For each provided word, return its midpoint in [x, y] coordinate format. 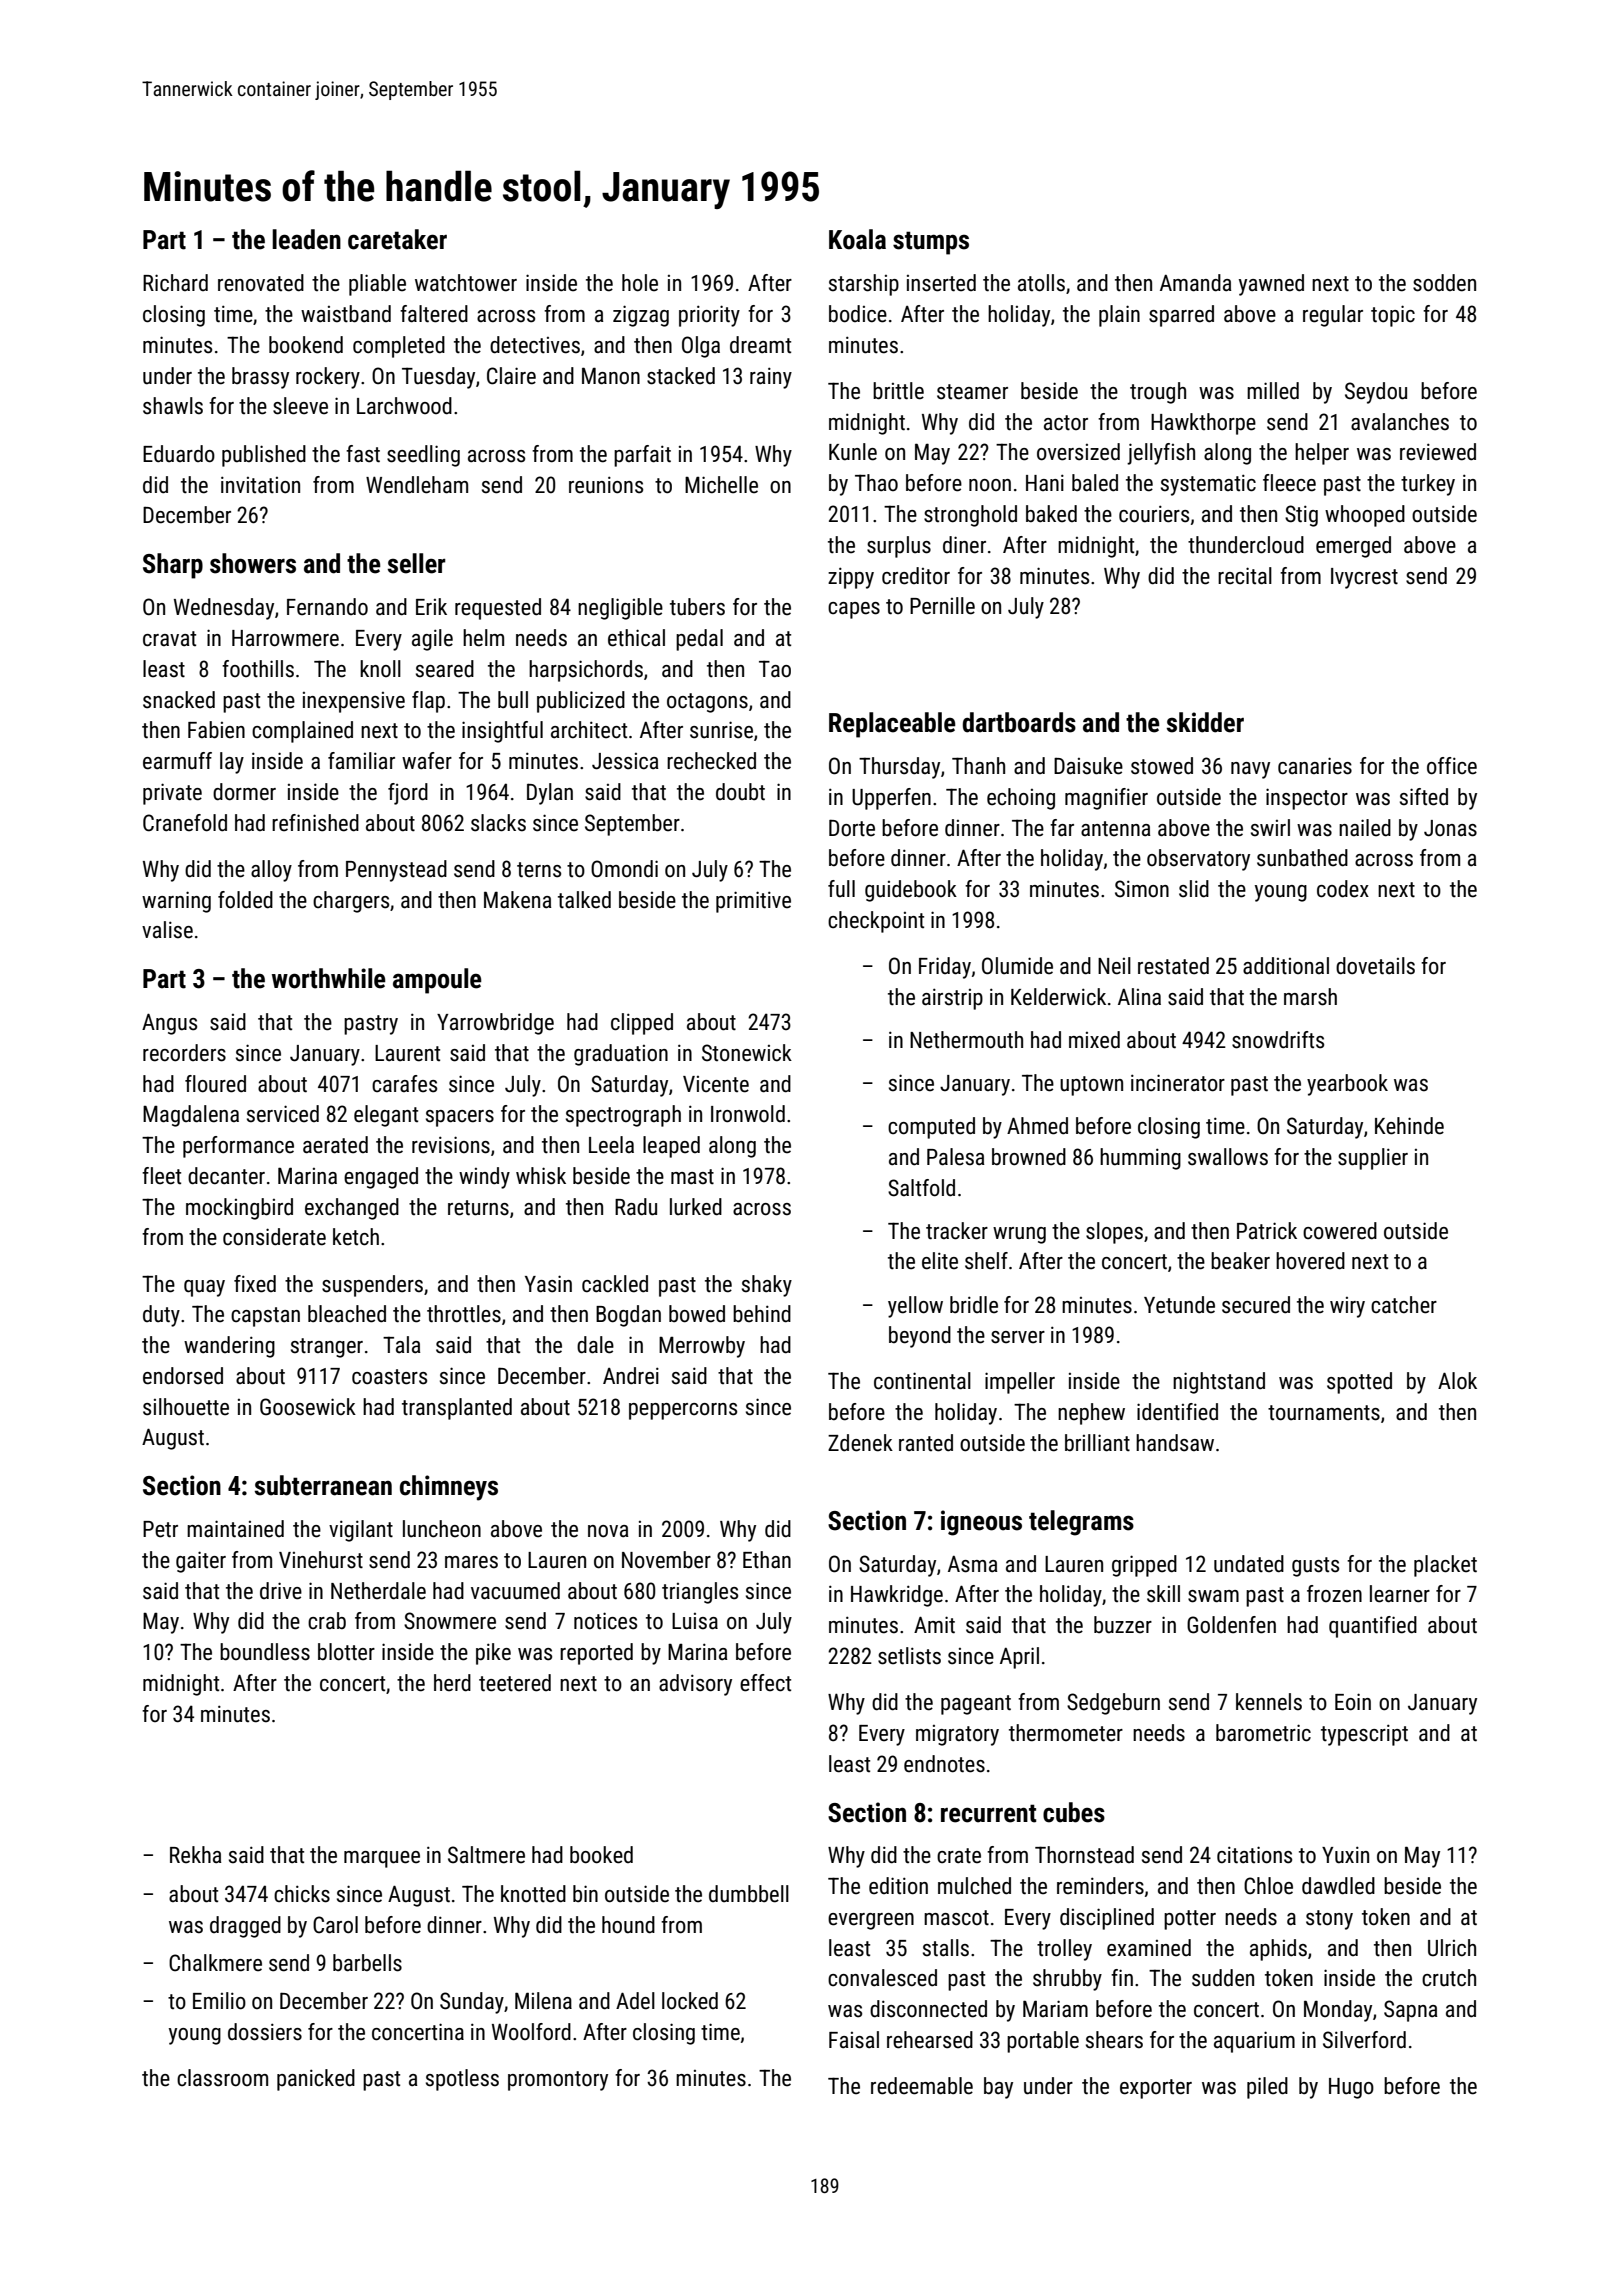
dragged [245, 1927]
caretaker [397, 239]
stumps [931, 243]
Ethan [767, 1560]
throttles [464, 1314]
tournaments [1324, 1413]
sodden [1444, 283]
